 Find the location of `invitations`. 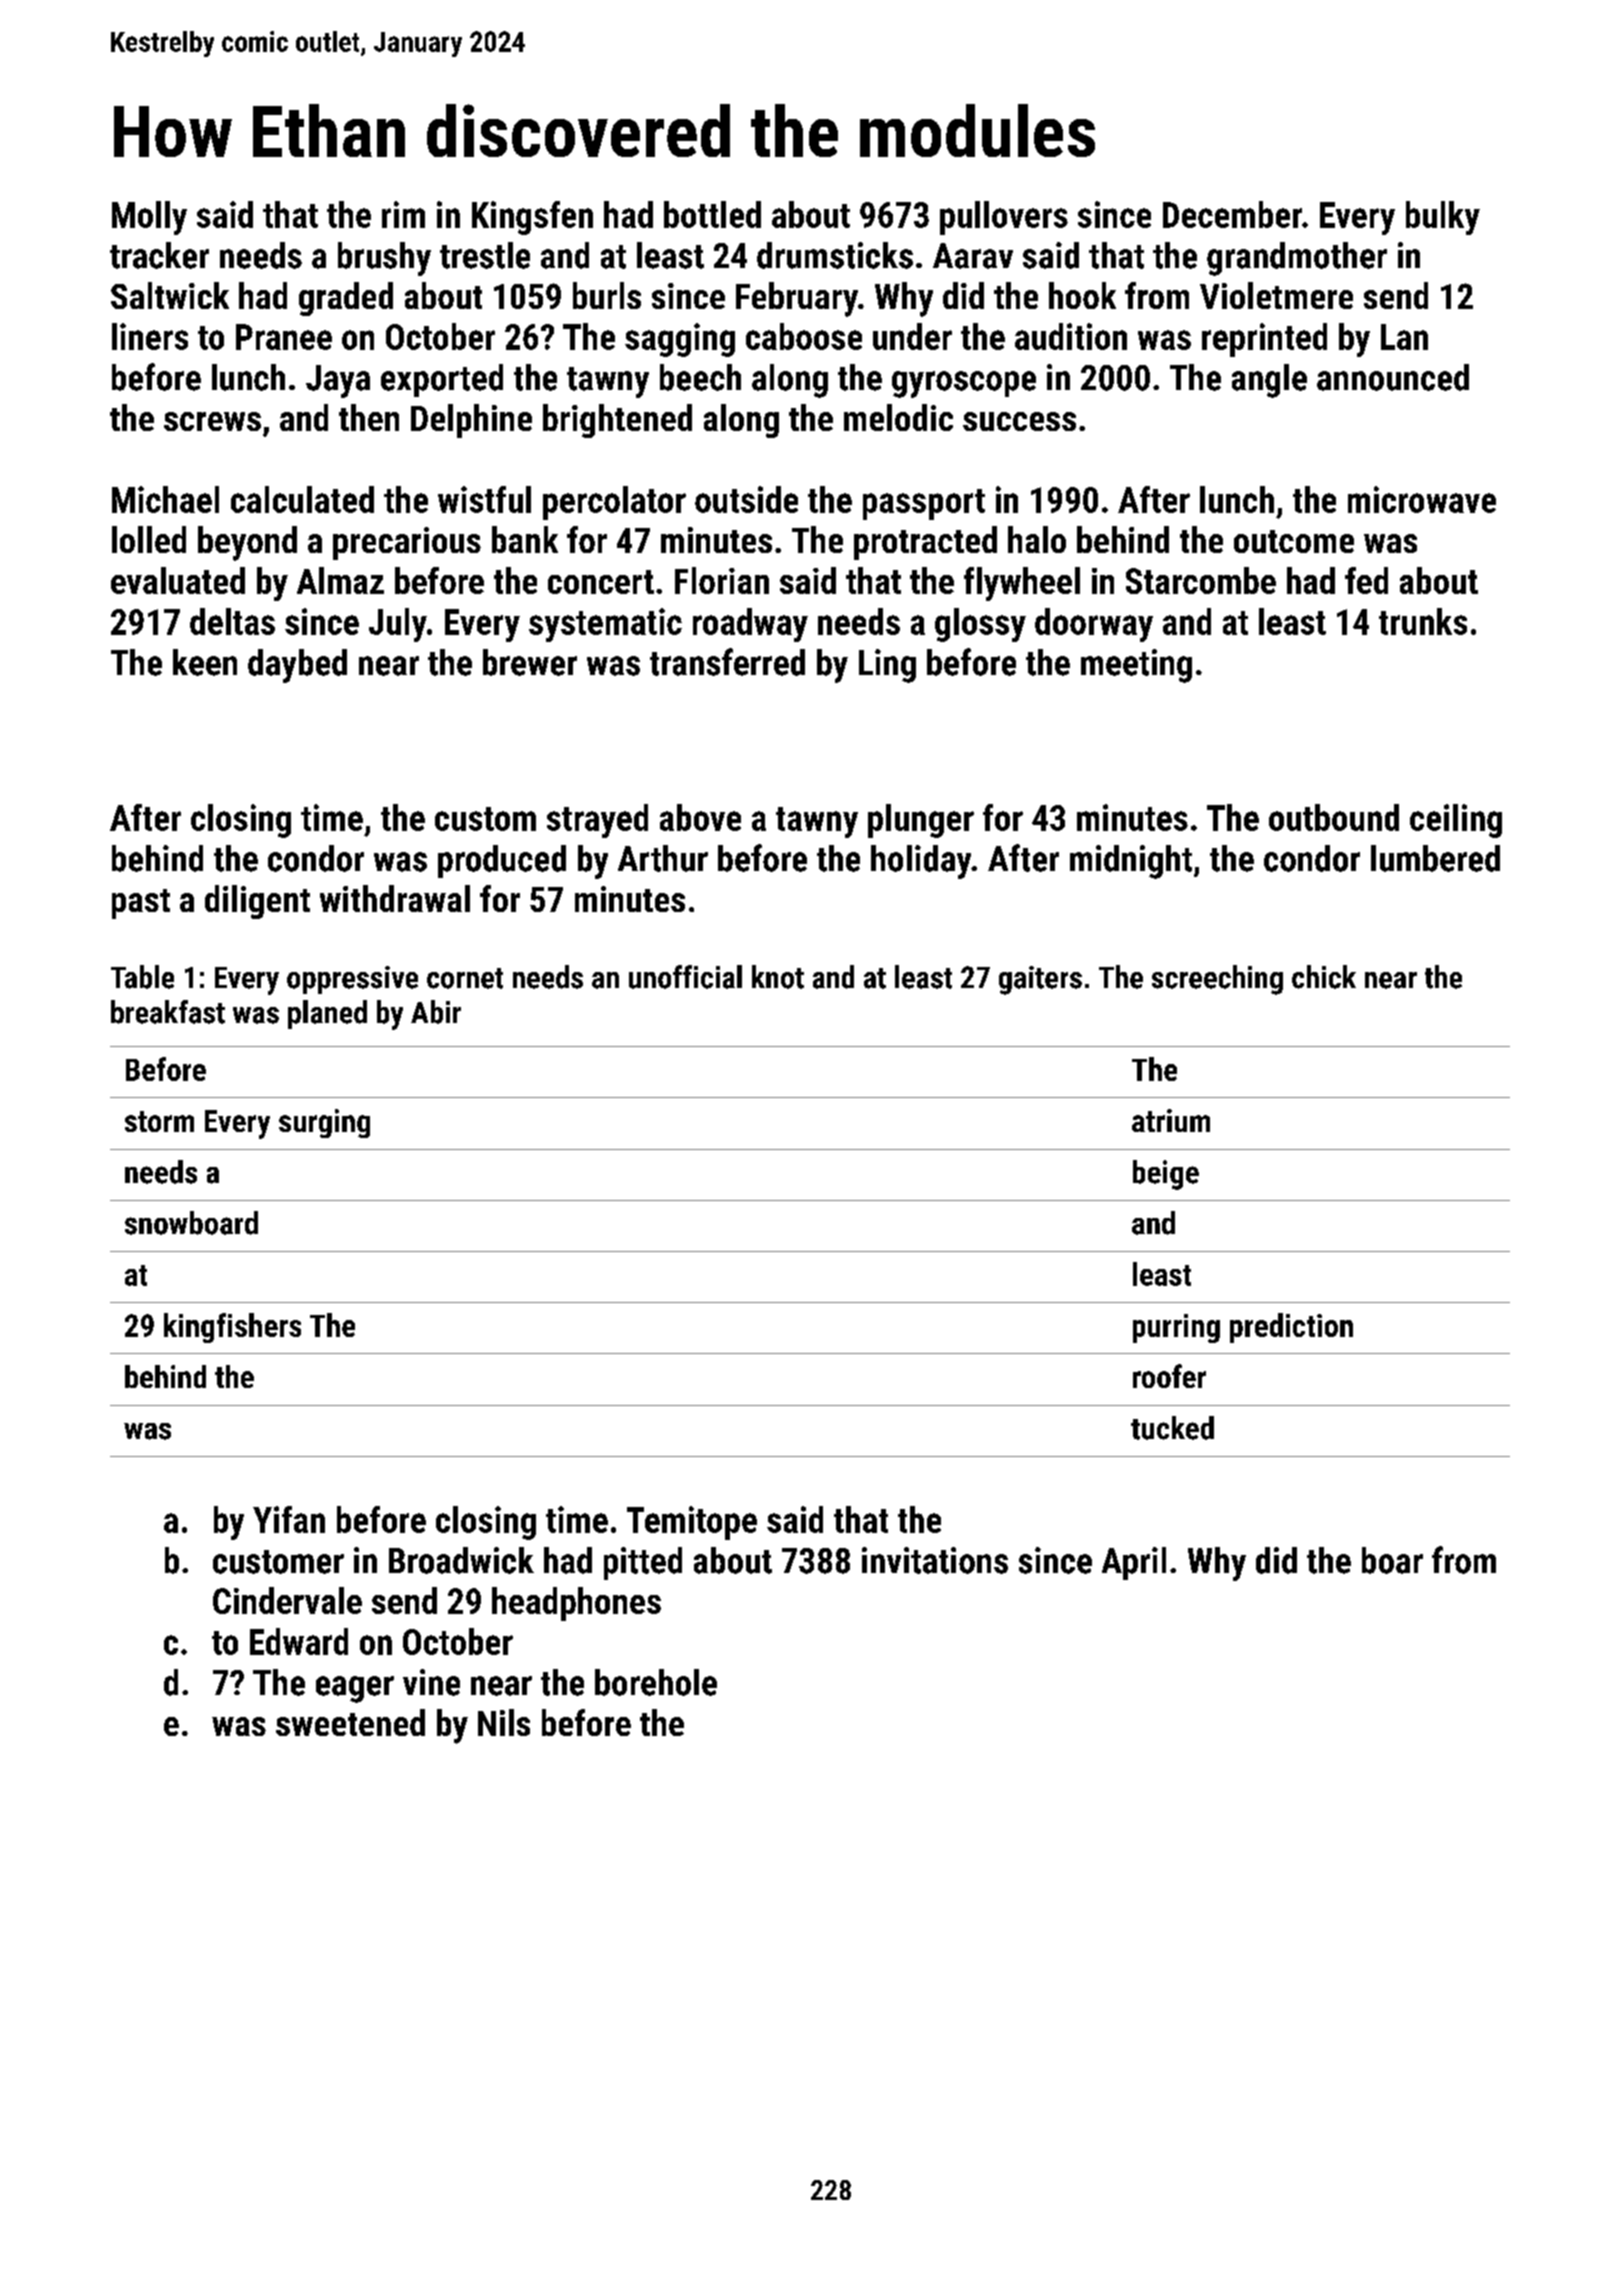

invitations is located at coordinates (935, 1560).
